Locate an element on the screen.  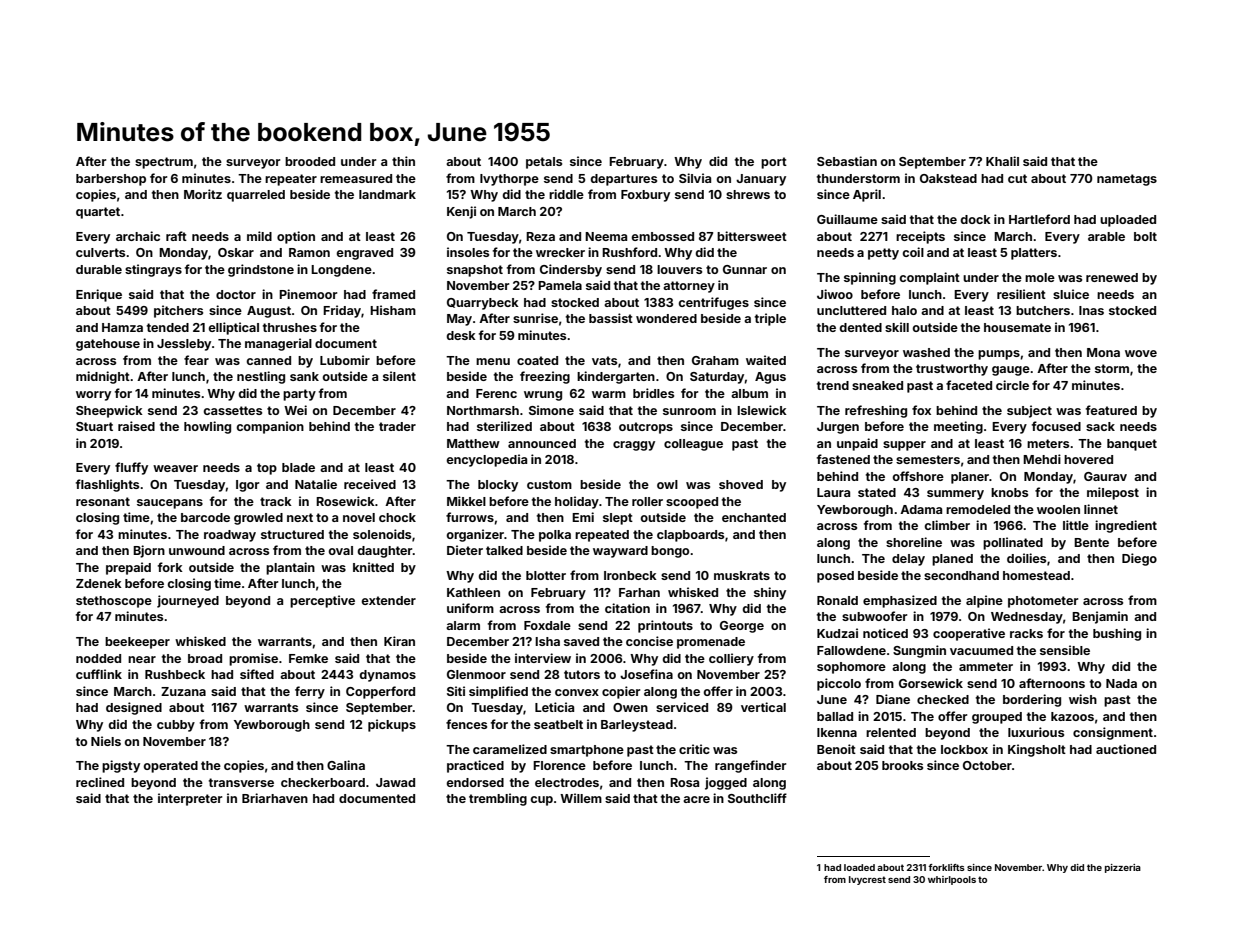
archaic is located at coordinates (138, 236).
